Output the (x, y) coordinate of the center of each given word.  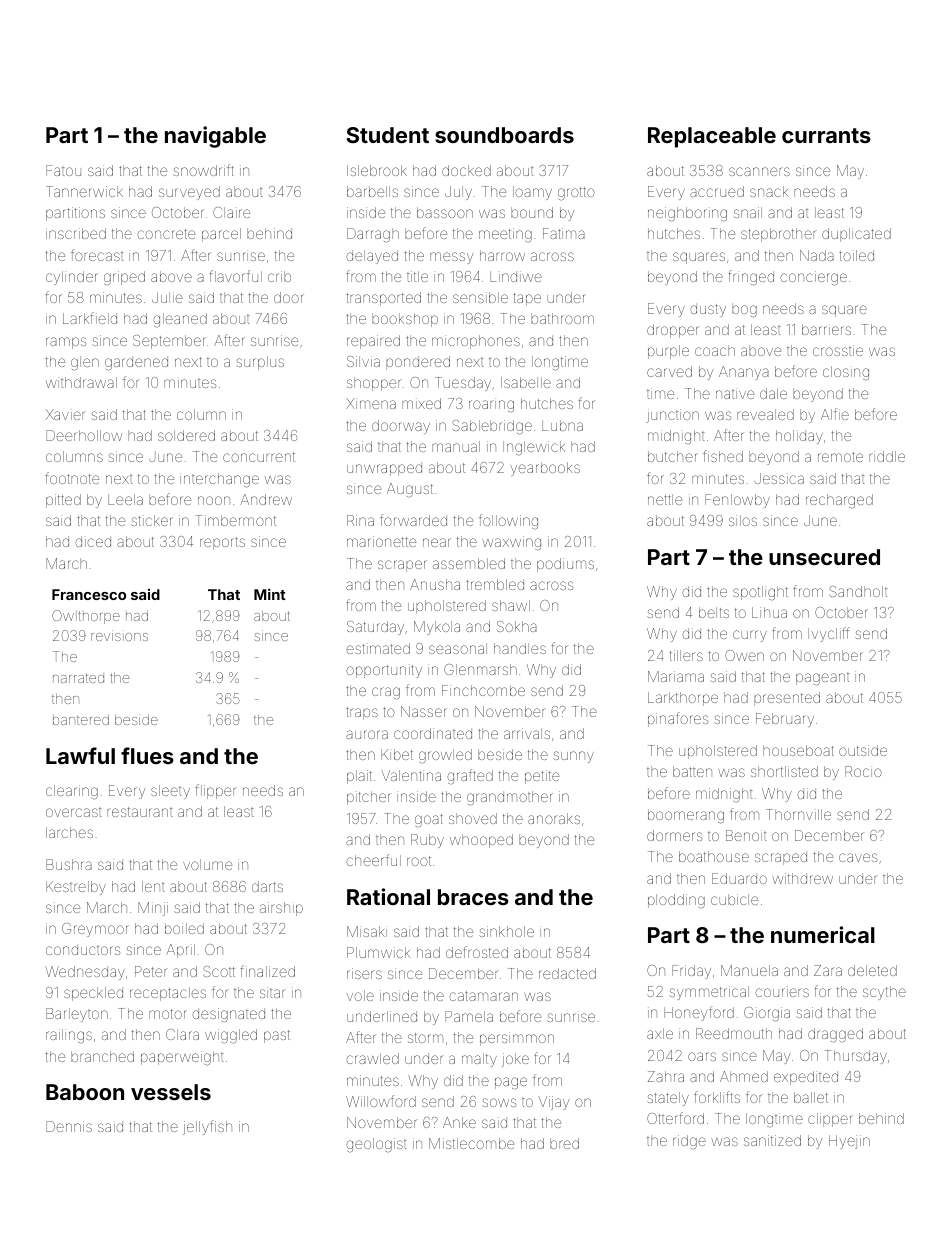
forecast (97, 255)
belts (714, 612)
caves (858, 857)
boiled (184, 928)
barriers (826, 329)
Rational (388, 896)
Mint (270, 594)
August (410, 490)
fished (723, 456)
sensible (480, 297)
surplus (260, 363)
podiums (565, 565)
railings (69, 1036)
